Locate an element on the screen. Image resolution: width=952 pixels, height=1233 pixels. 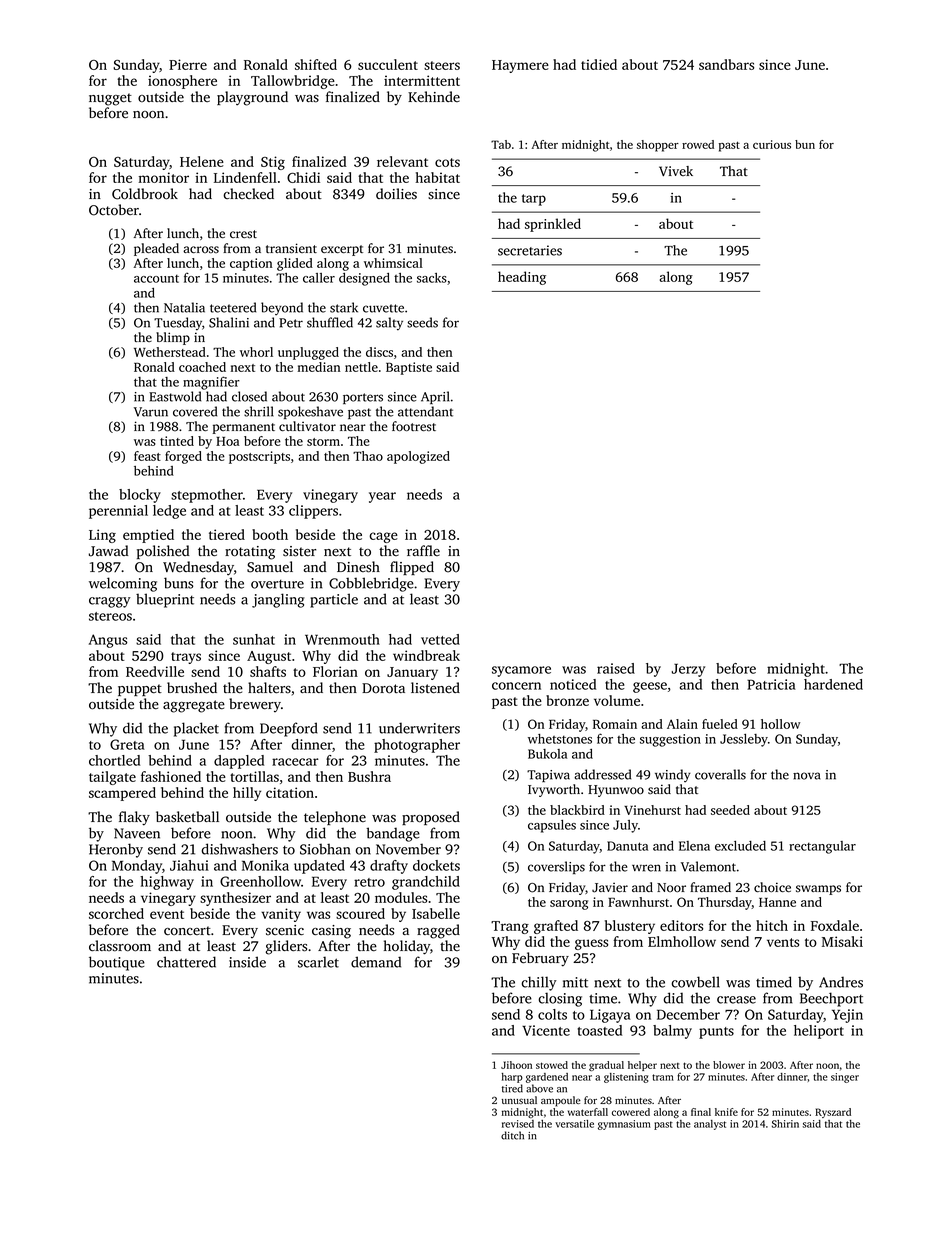
perennial is located at coordinates (118, 512).
